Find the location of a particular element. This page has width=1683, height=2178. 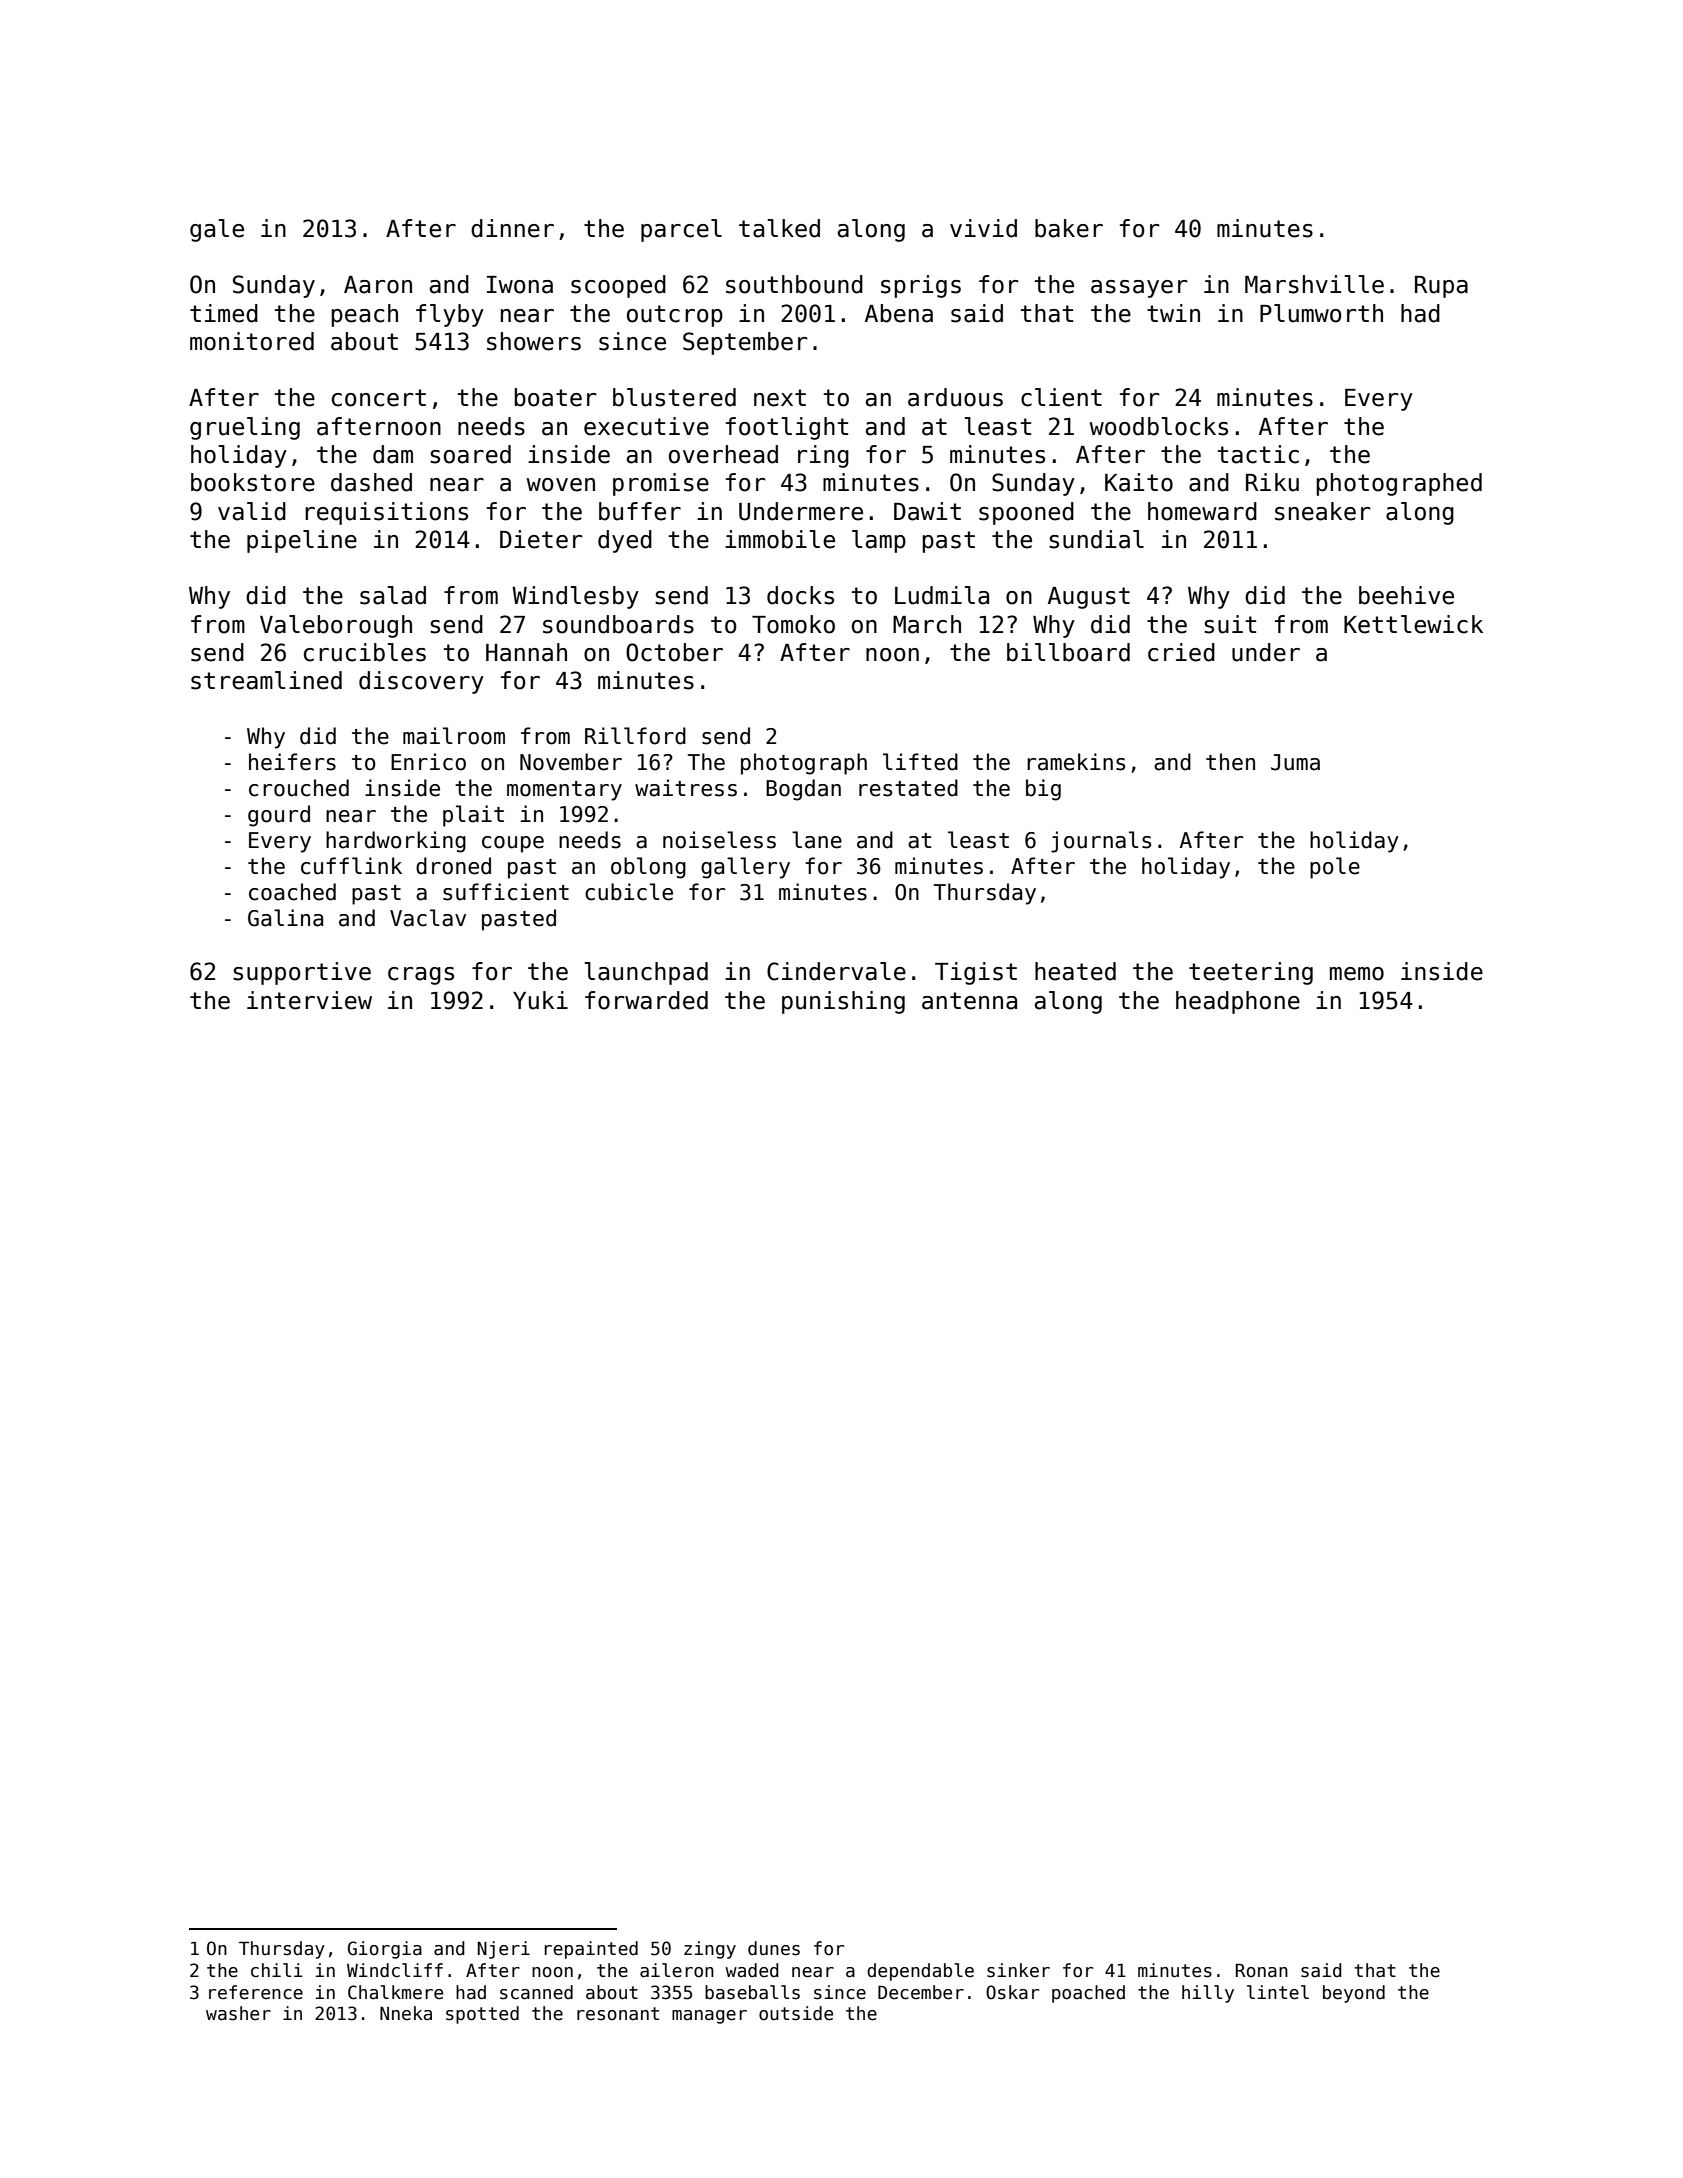

waitress is located at coordinates (686, 788).
